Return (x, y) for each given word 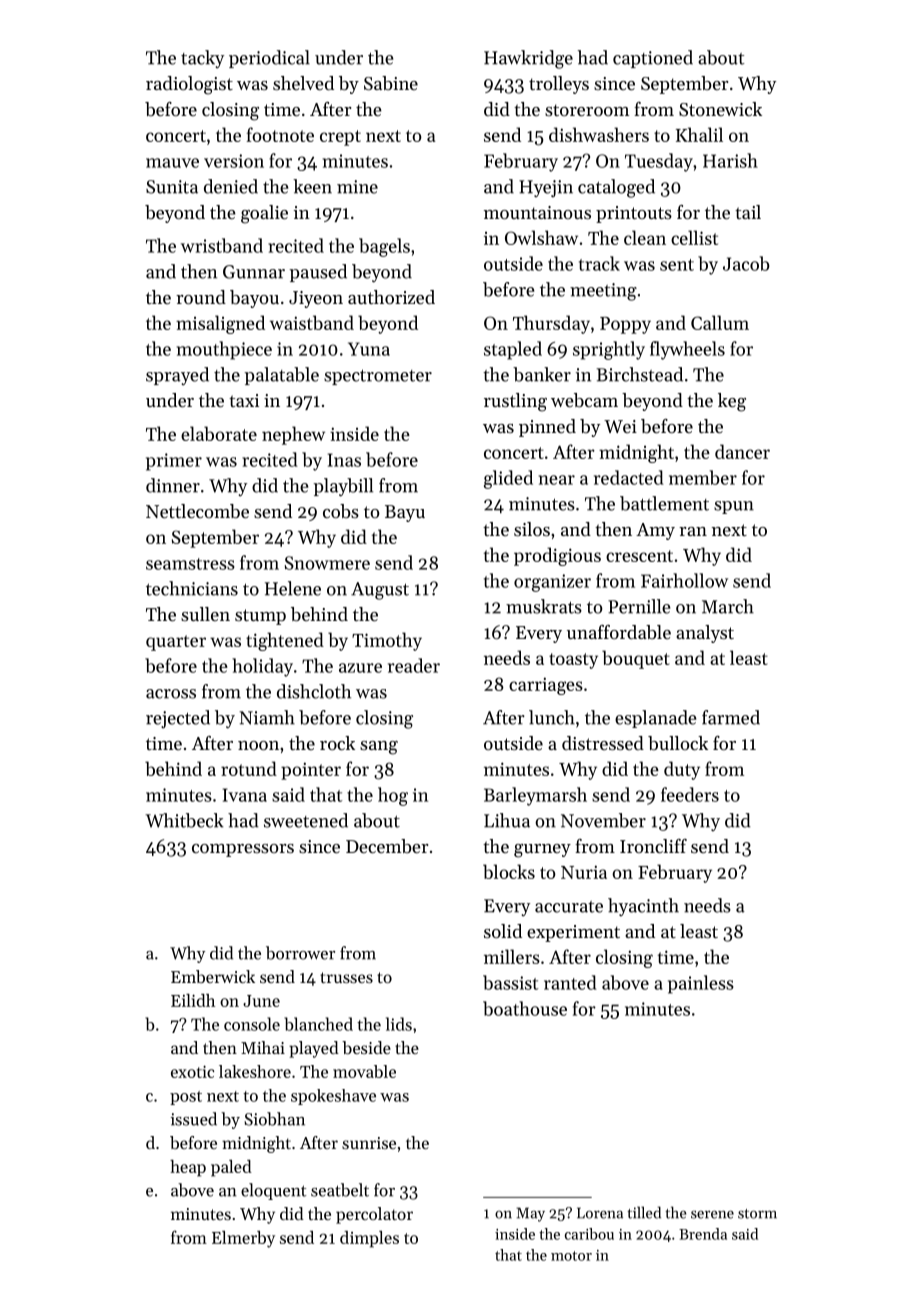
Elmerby (243, 1239)
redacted (629, 477)
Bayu (405, 513)
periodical (269, 59)
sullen (205, 614)
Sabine (391, 83)
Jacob (746, 263)
